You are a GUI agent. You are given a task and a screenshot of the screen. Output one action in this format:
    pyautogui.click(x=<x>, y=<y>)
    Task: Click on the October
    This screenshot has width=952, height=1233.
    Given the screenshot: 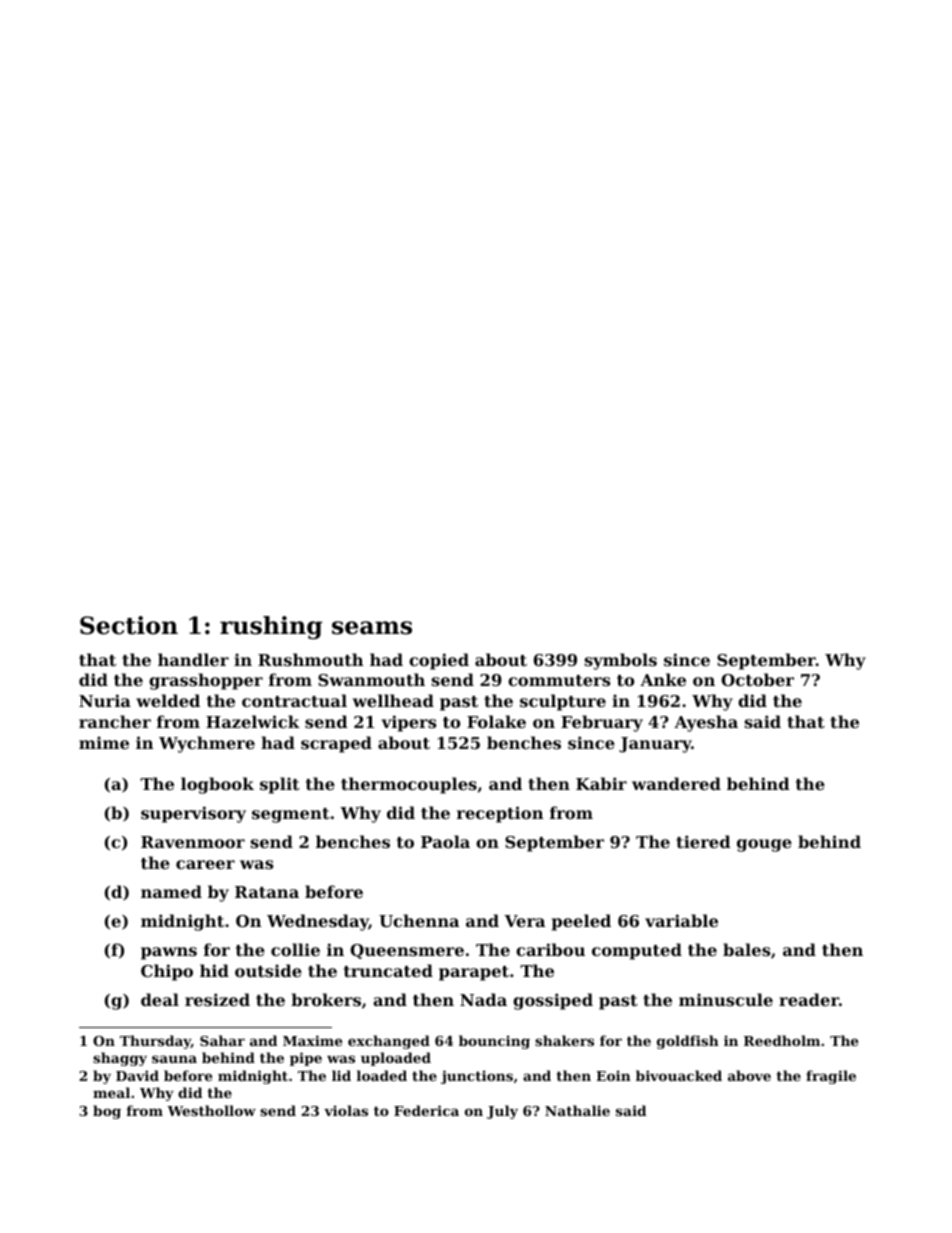 What is the action you would take?
    pyautogui.click(x=757, y=679)
